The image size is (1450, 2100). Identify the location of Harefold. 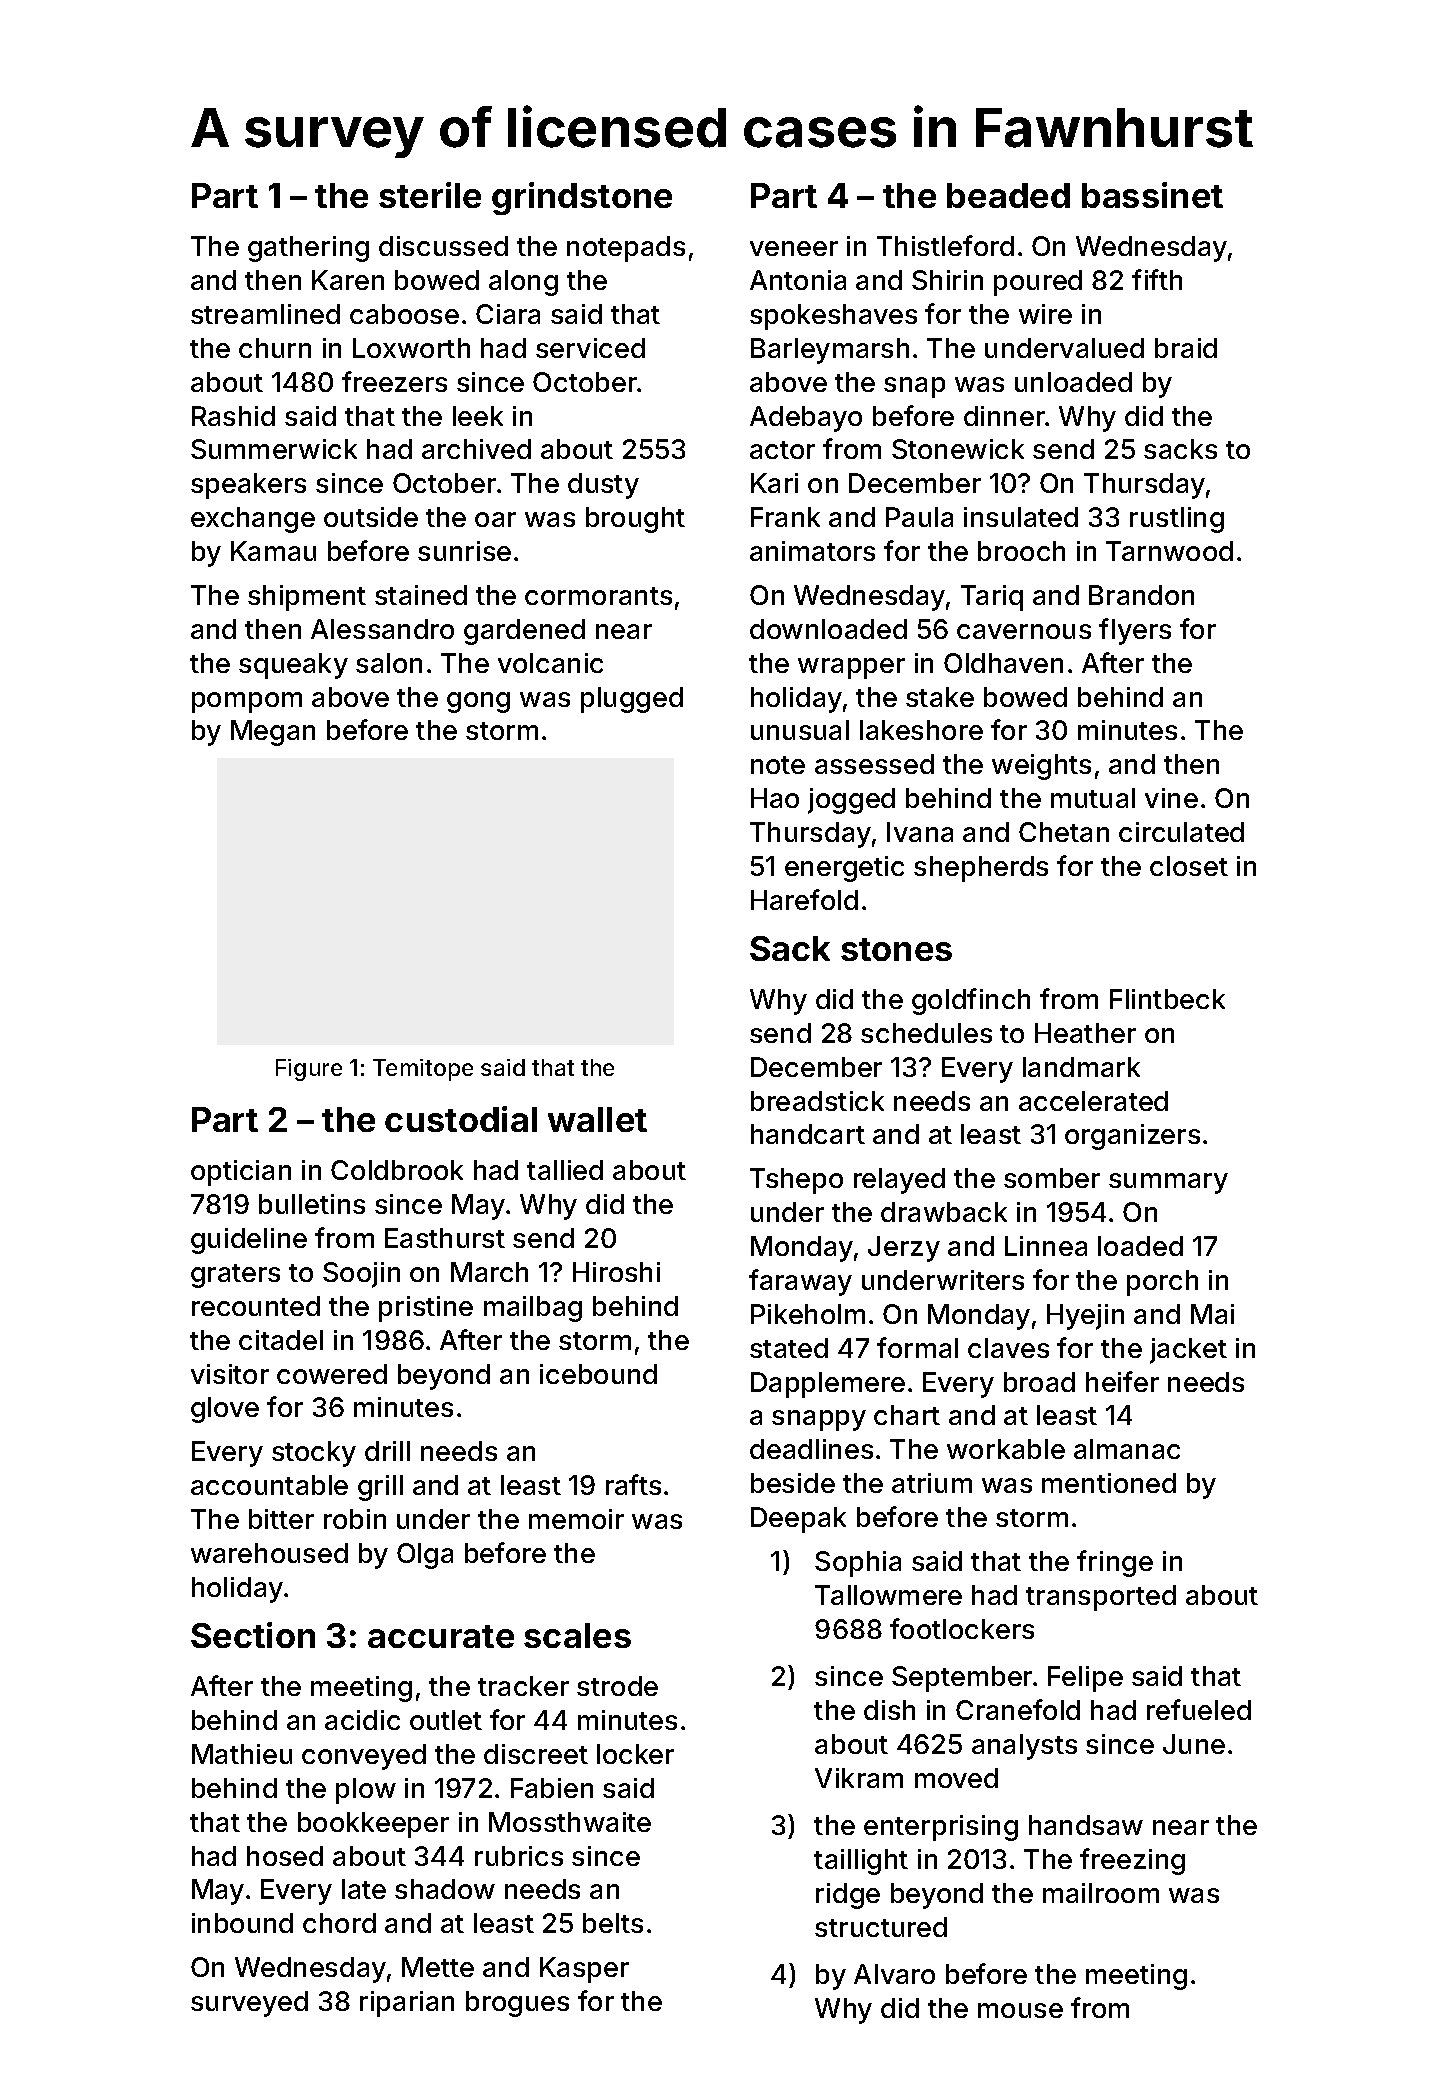
(804, 899).
